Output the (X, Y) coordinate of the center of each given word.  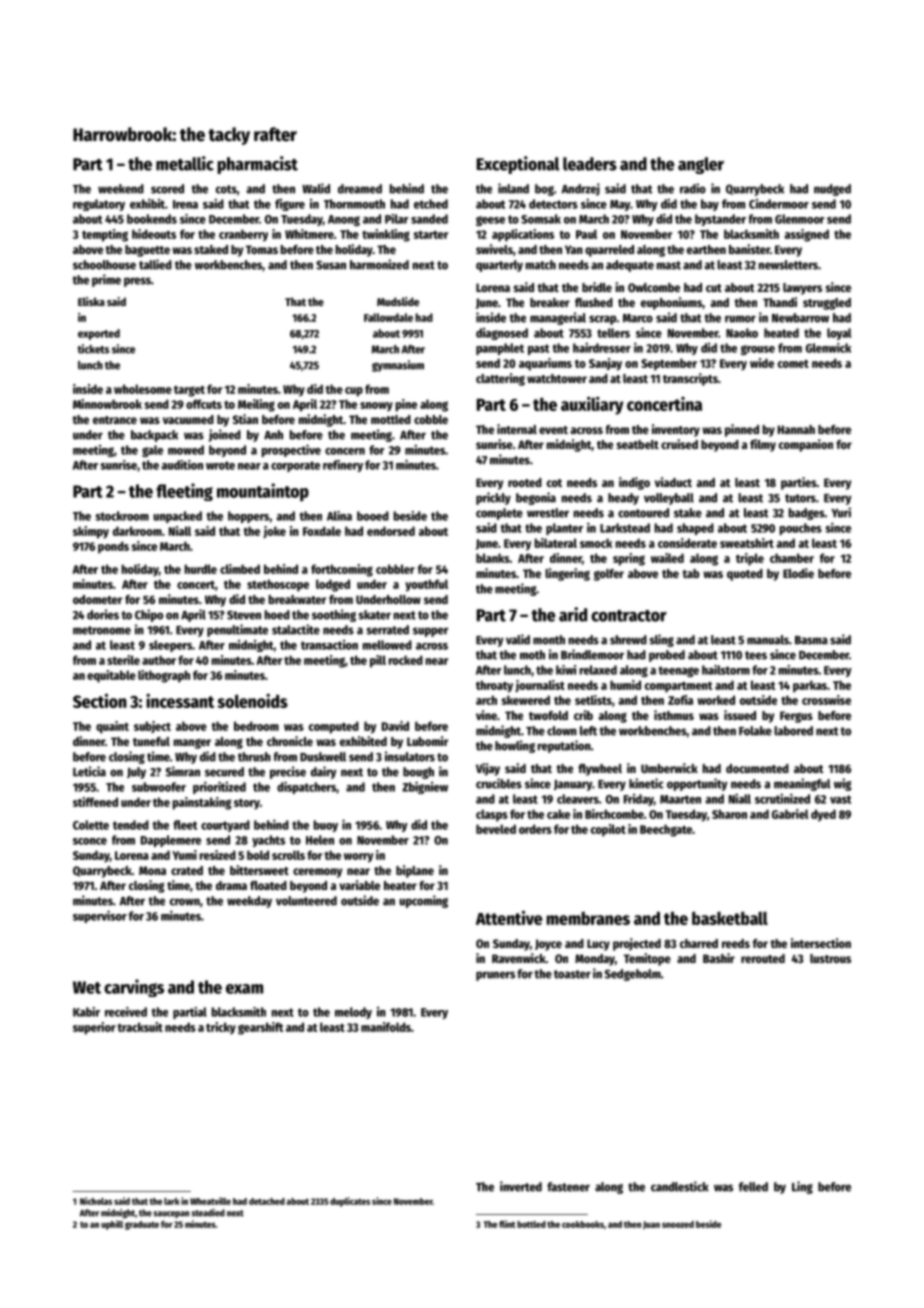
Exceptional (518, 165)
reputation (564, 746)
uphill (112, 1225)
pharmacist (257, 165)
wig (842, 784)
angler (701, 165)
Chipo (149, 615)
